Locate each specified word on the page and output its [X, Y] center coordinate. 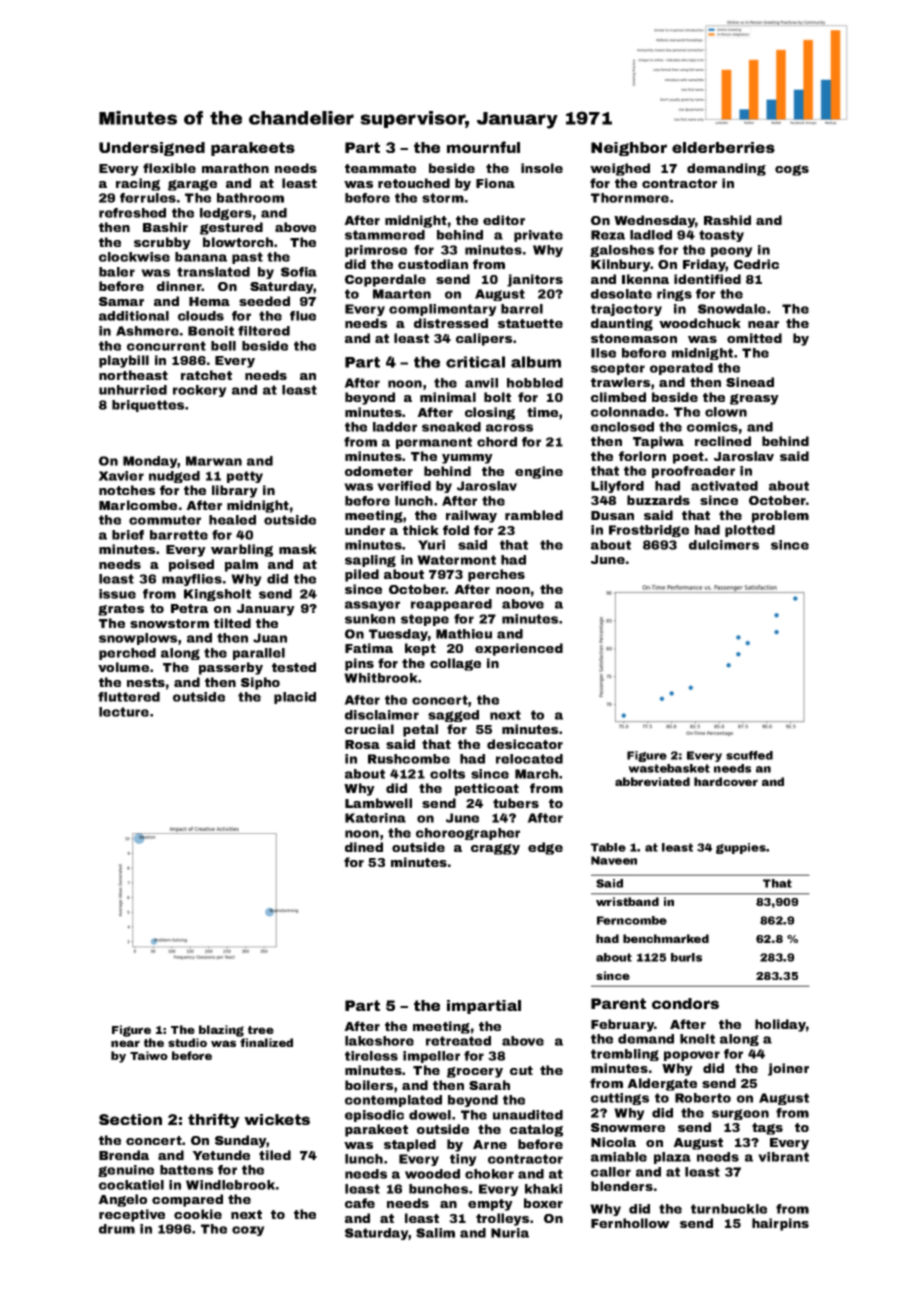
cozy [248, 1231]
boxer [543, 1203]
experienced [519, 649]
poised [191, 565]
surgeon [740, 1114]
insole [542, 168]
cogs [792, 170]
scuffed [749, 755]
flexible [169, 168]
